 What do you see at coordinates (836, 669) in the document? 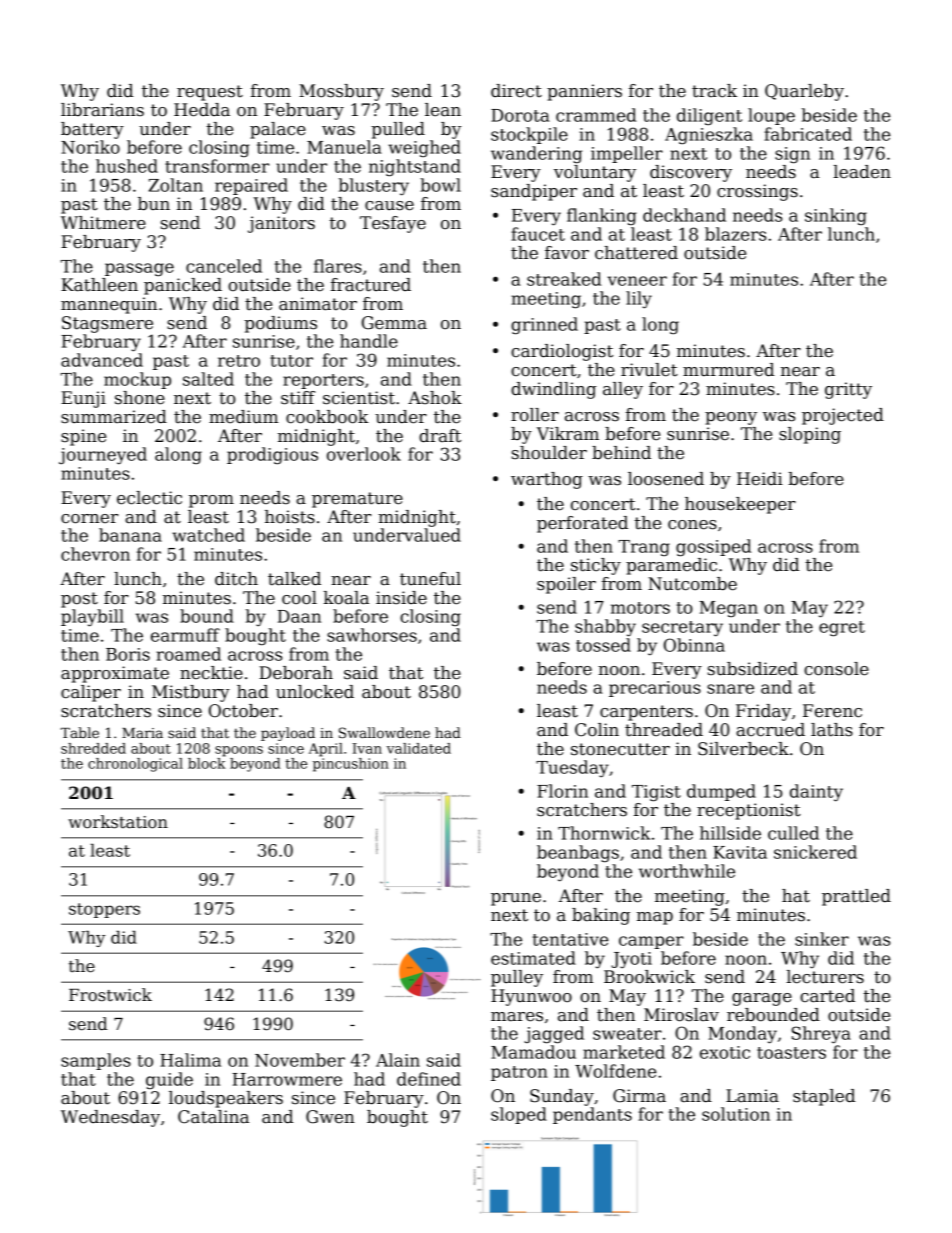
I see `console` at bounding box center [836, 669].
